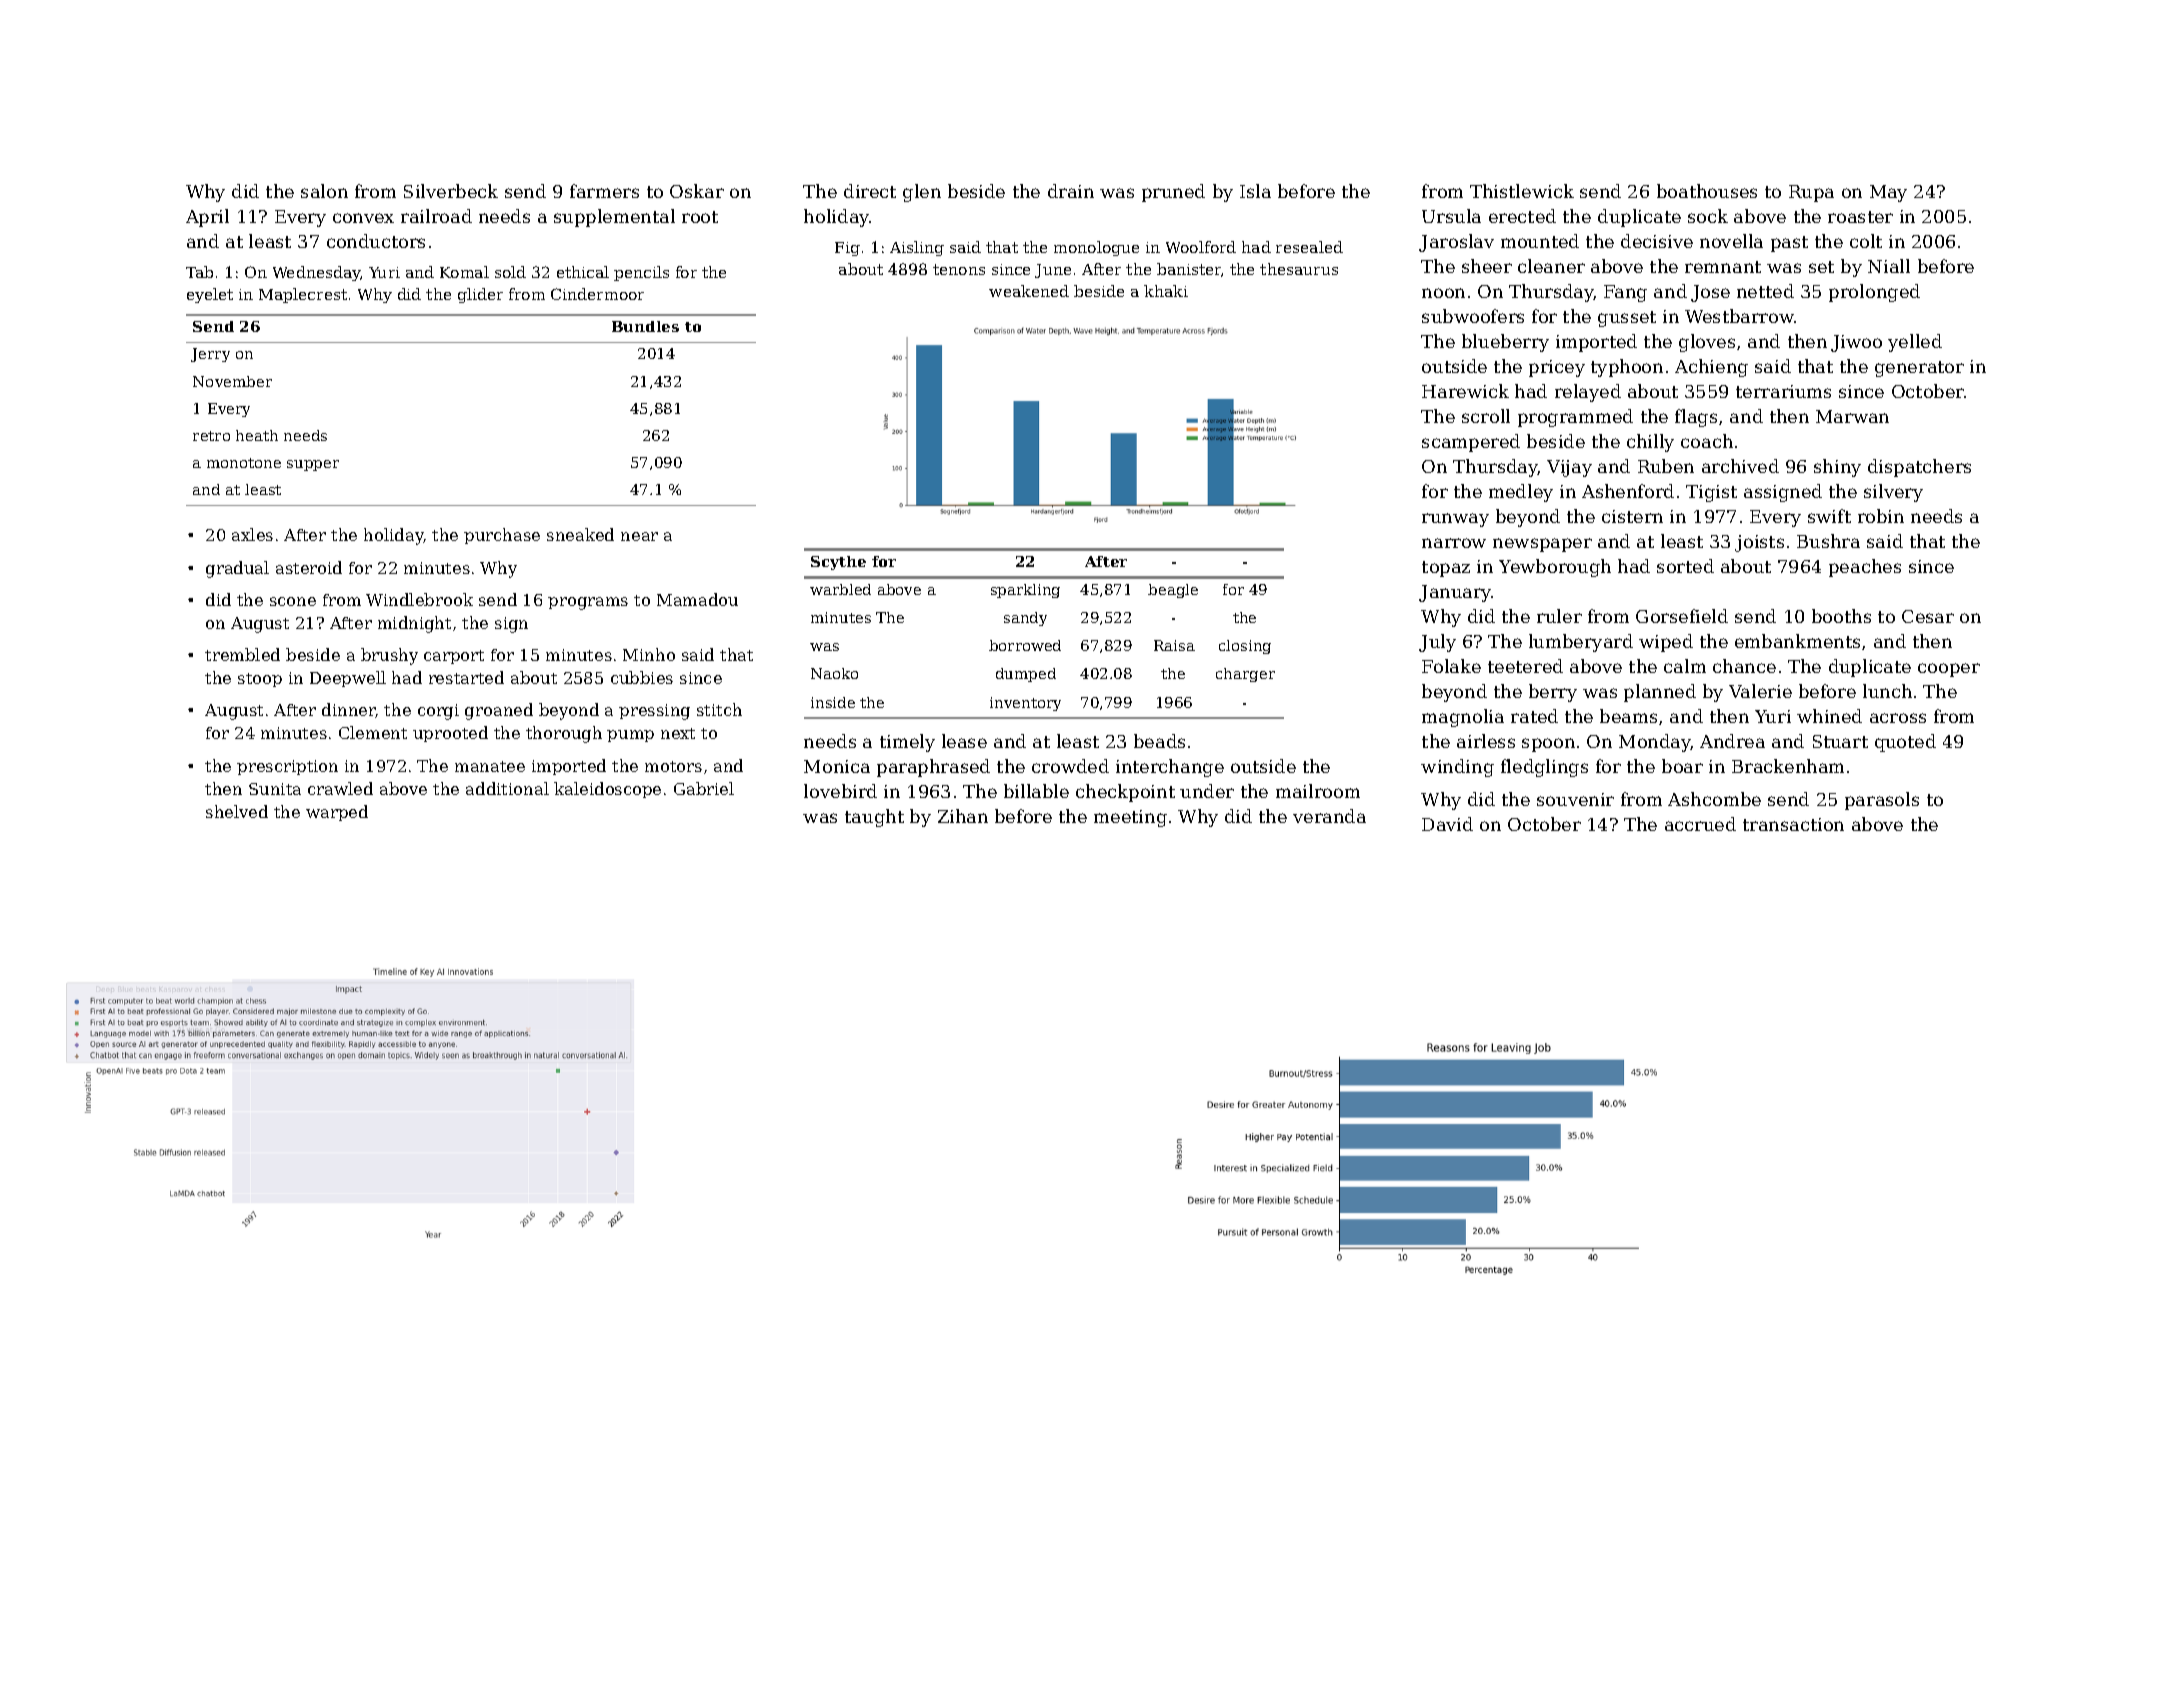 This page has height=1683, width=2178. Describe the element at coordinates (303, 295) in the page. I see `Maplecrest` at that location.
